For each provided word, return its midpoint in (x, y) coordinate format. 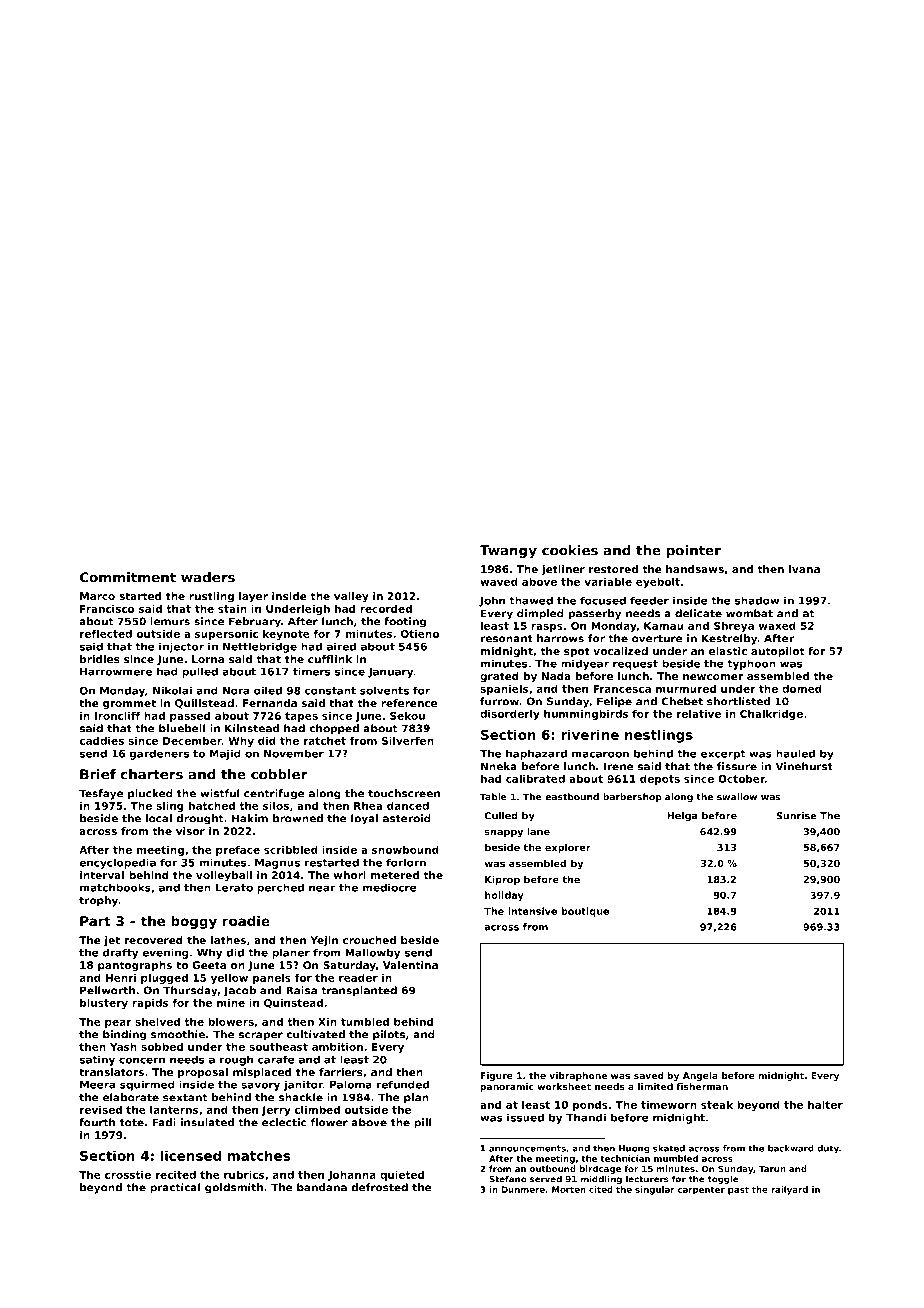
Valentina (410, 965)
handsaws (695, 569)
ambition (337, 1047)
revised (101, 1110)
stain (232, 609)
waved (499, 582)
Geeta (209, 965)
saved (649, 1075)
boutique (585, 912)
